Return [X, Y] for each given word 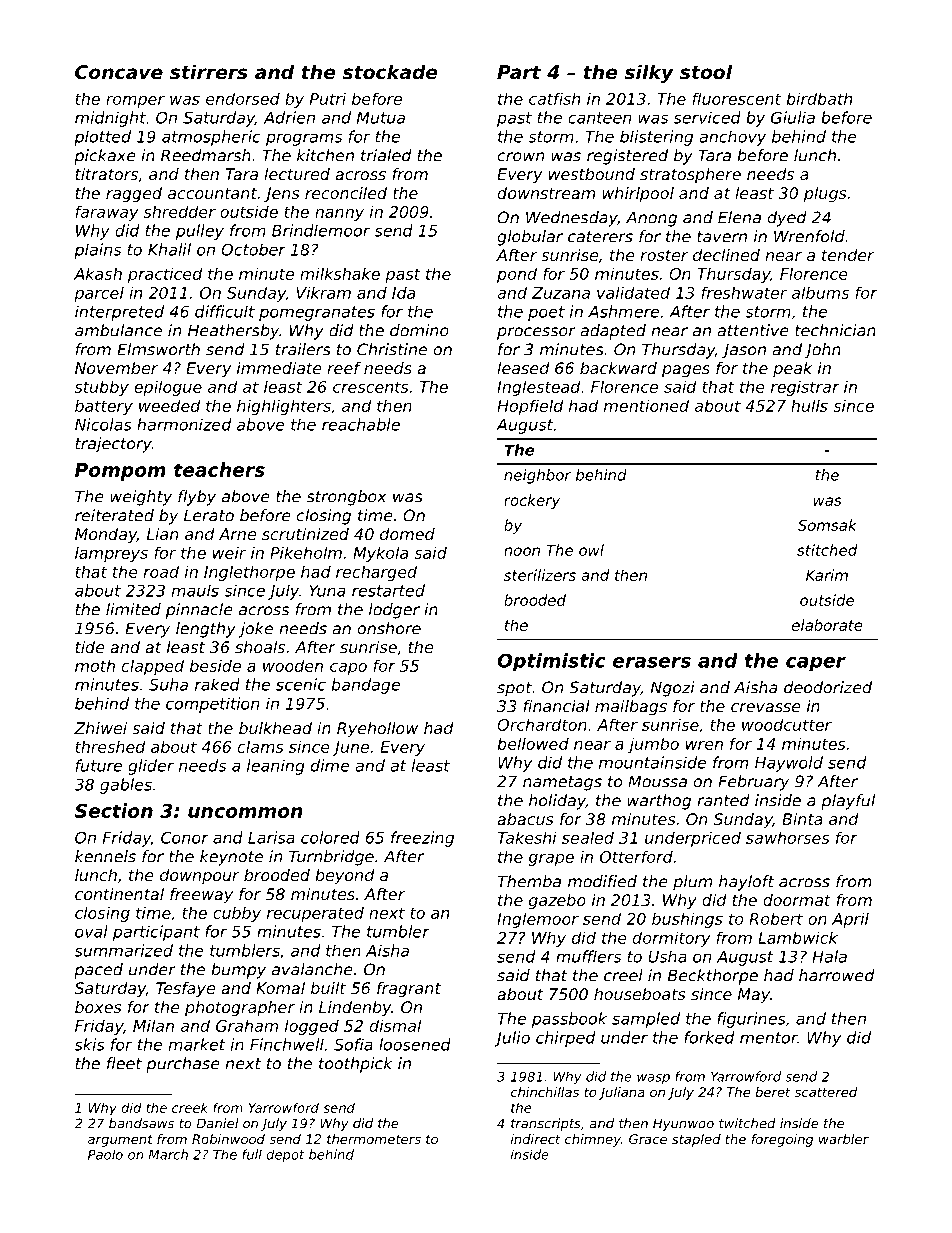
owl [591, 550]
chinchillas [545, 1092]
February [753, 783]
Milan [153, 1025]
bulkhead [275, 728]
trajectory [113, 445]
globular [530, 238]
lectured [297, 174]
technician [835, 330]
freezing [422, 839]
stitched [827, 550]
